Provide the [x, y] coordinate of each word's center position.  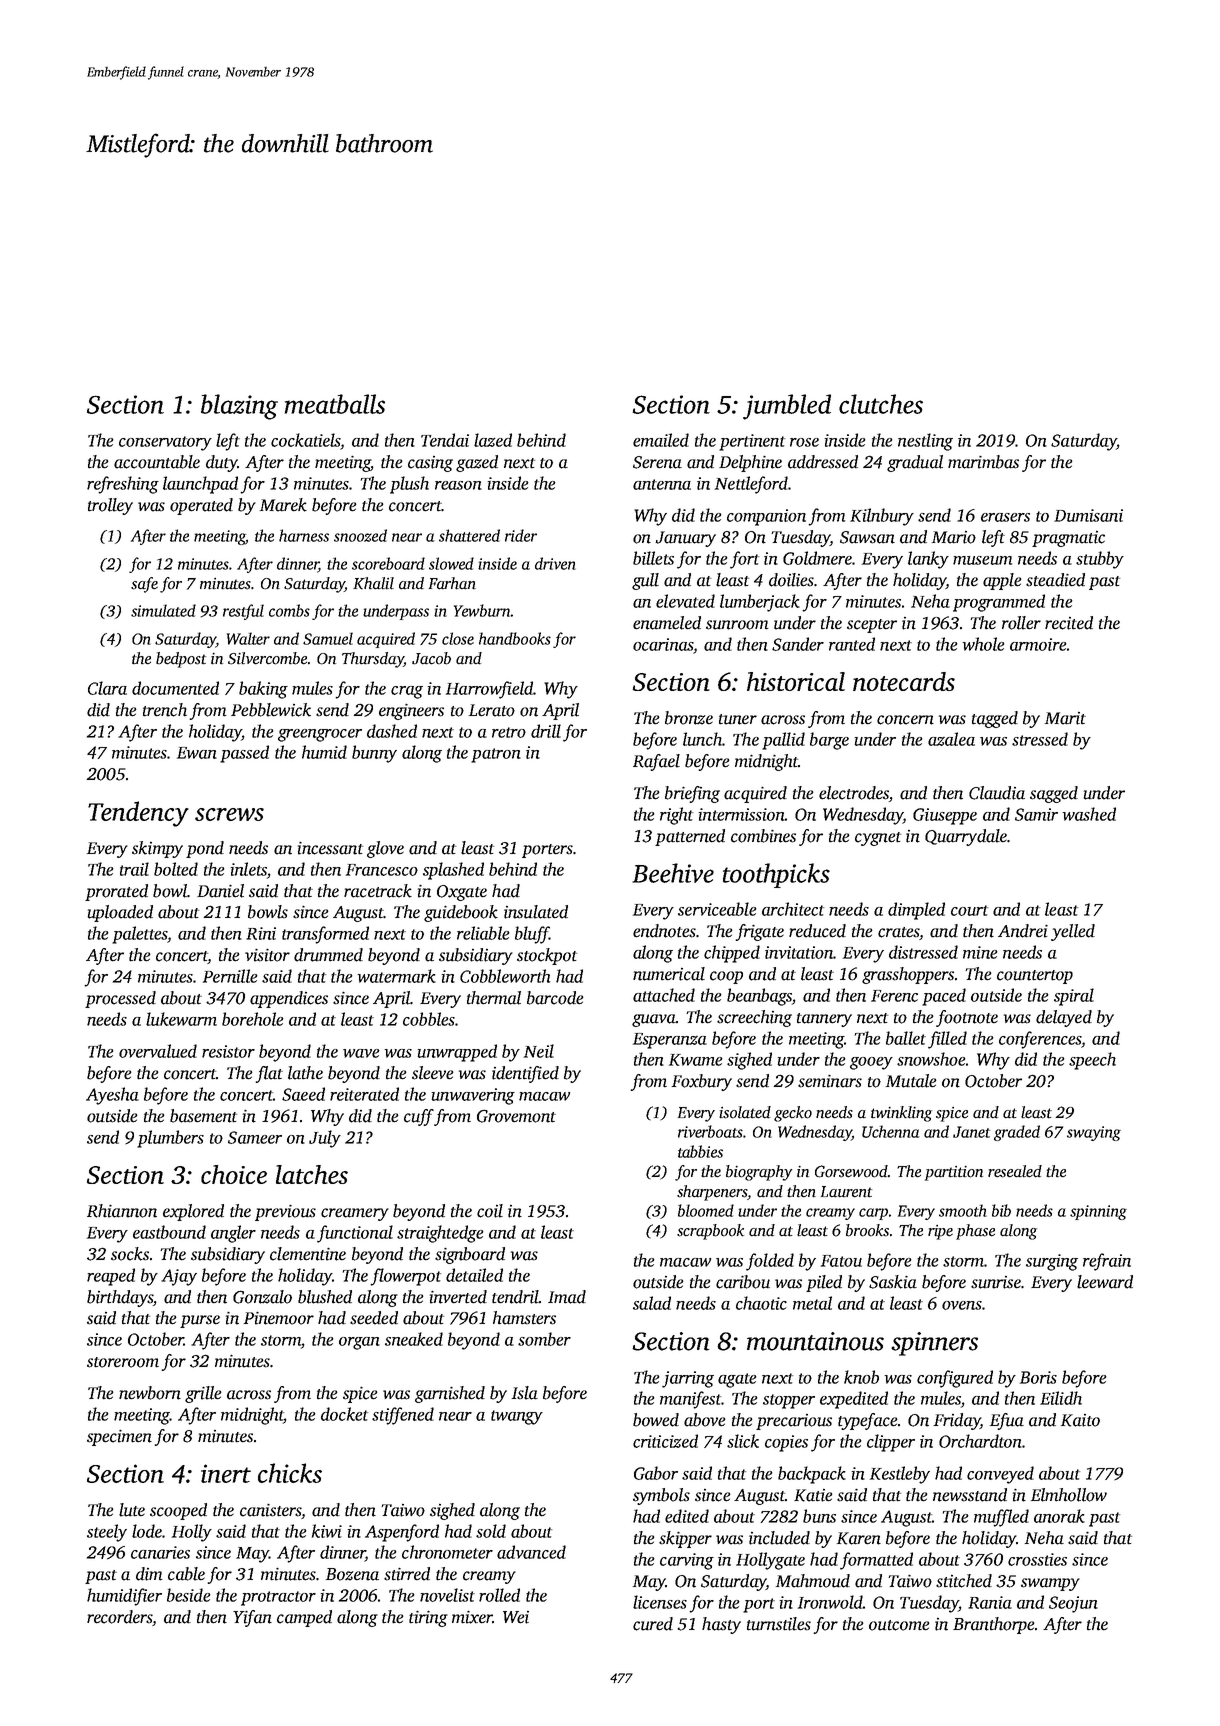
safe [144, 585]
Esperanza [670, 1041]
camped [304, 1618]
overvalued [158, 1051]
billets [653, 558]
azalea [951, 739]
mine [980, 952]
